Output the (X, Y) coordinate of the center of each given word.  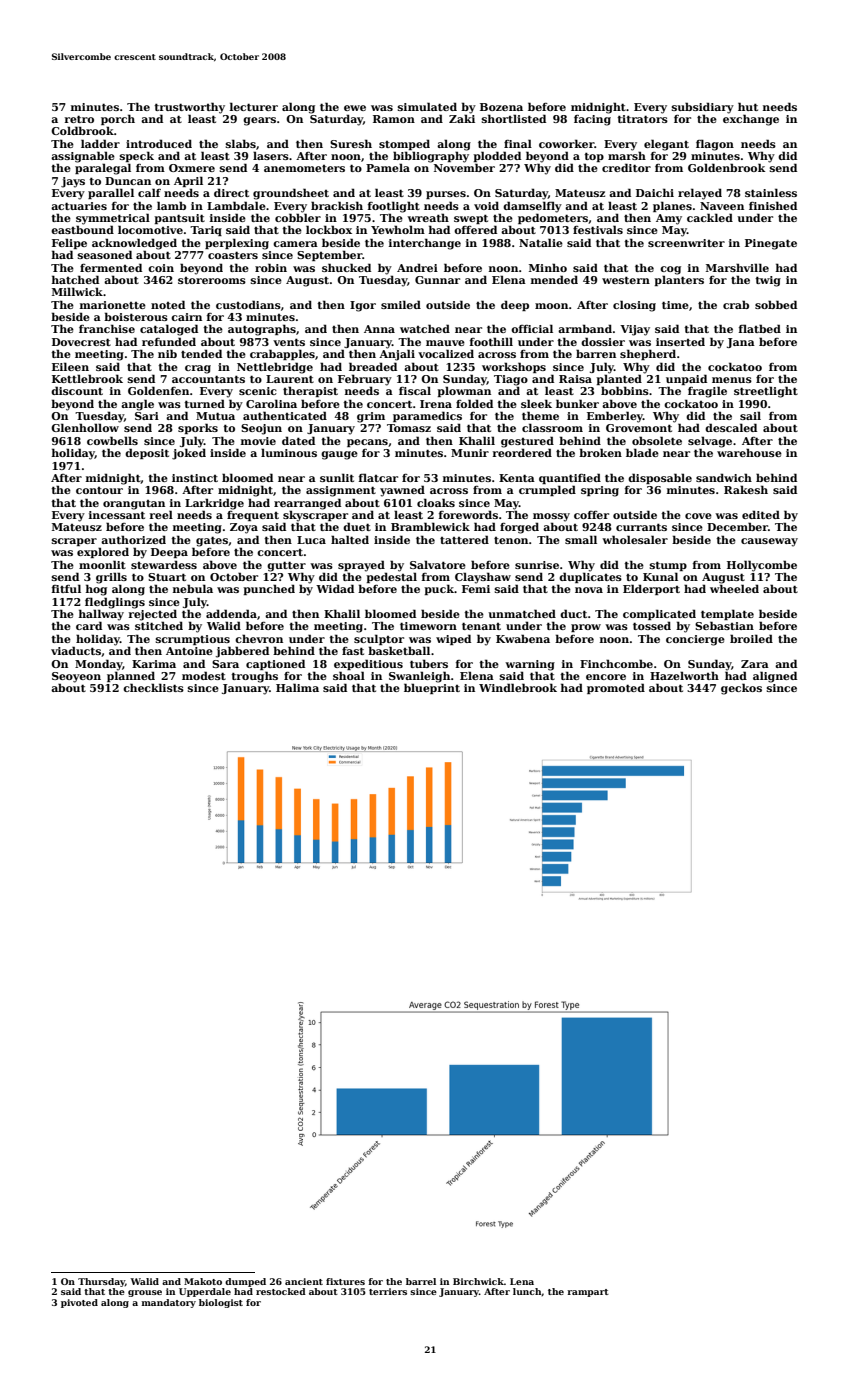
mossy (551, 517)
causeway (769, 542)
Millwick (77, 291)
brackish (337, 205)
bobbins (625, 390)
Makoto (203, 1281)
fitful (66, 588)
